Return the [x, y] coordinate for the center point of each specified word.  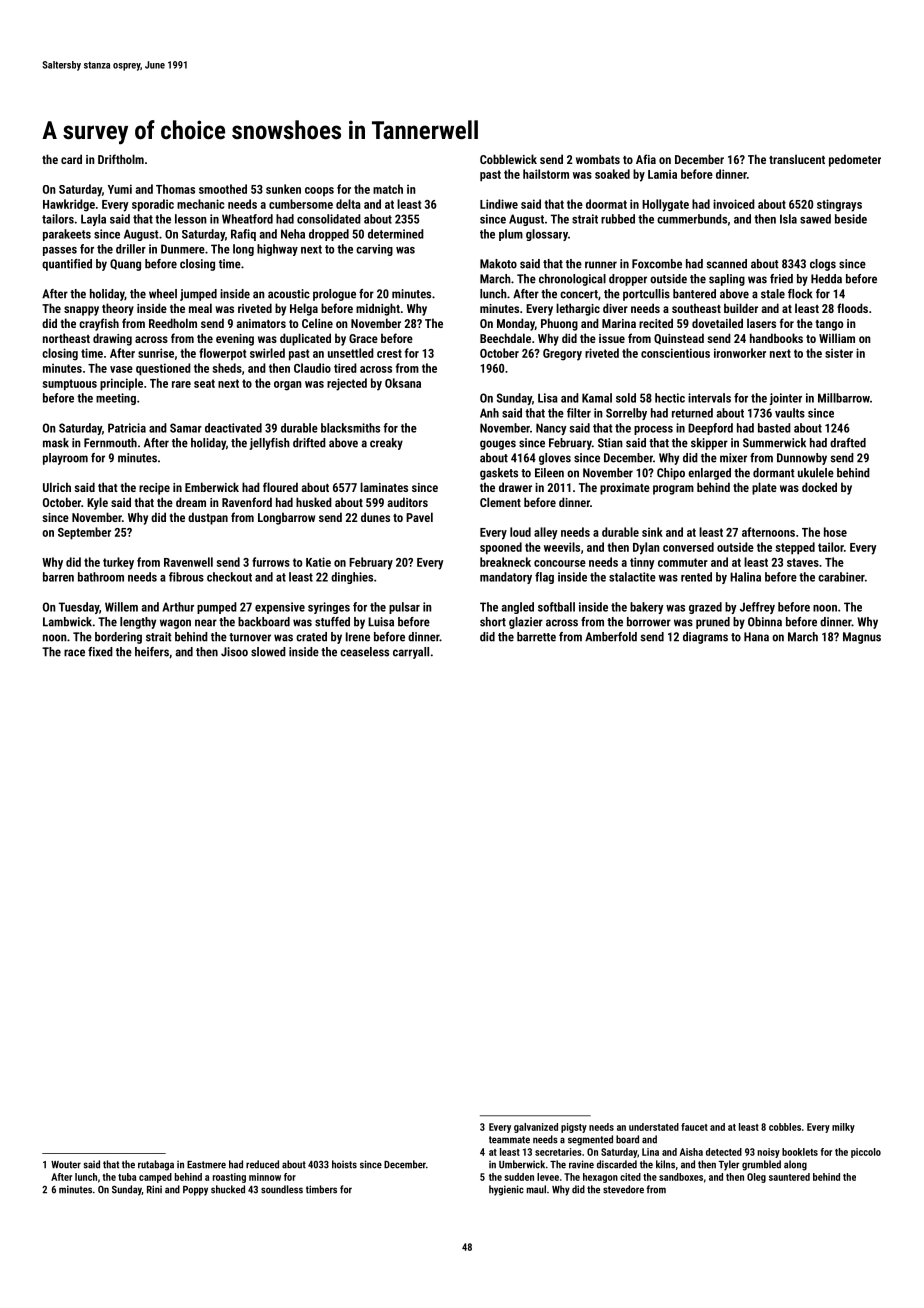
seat [204, 383]
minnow [265, 1177]
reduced [262, 1164]
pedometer [855, 160]
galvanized [536, 1128]
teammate [509, 1140]
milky [843, 1128]
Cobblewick [508, 159]
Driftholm [121, 159]
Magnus [862, 638]
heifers [152, 652]
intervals [709, 398]
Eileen [549, 473]
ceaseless [364, 652]
